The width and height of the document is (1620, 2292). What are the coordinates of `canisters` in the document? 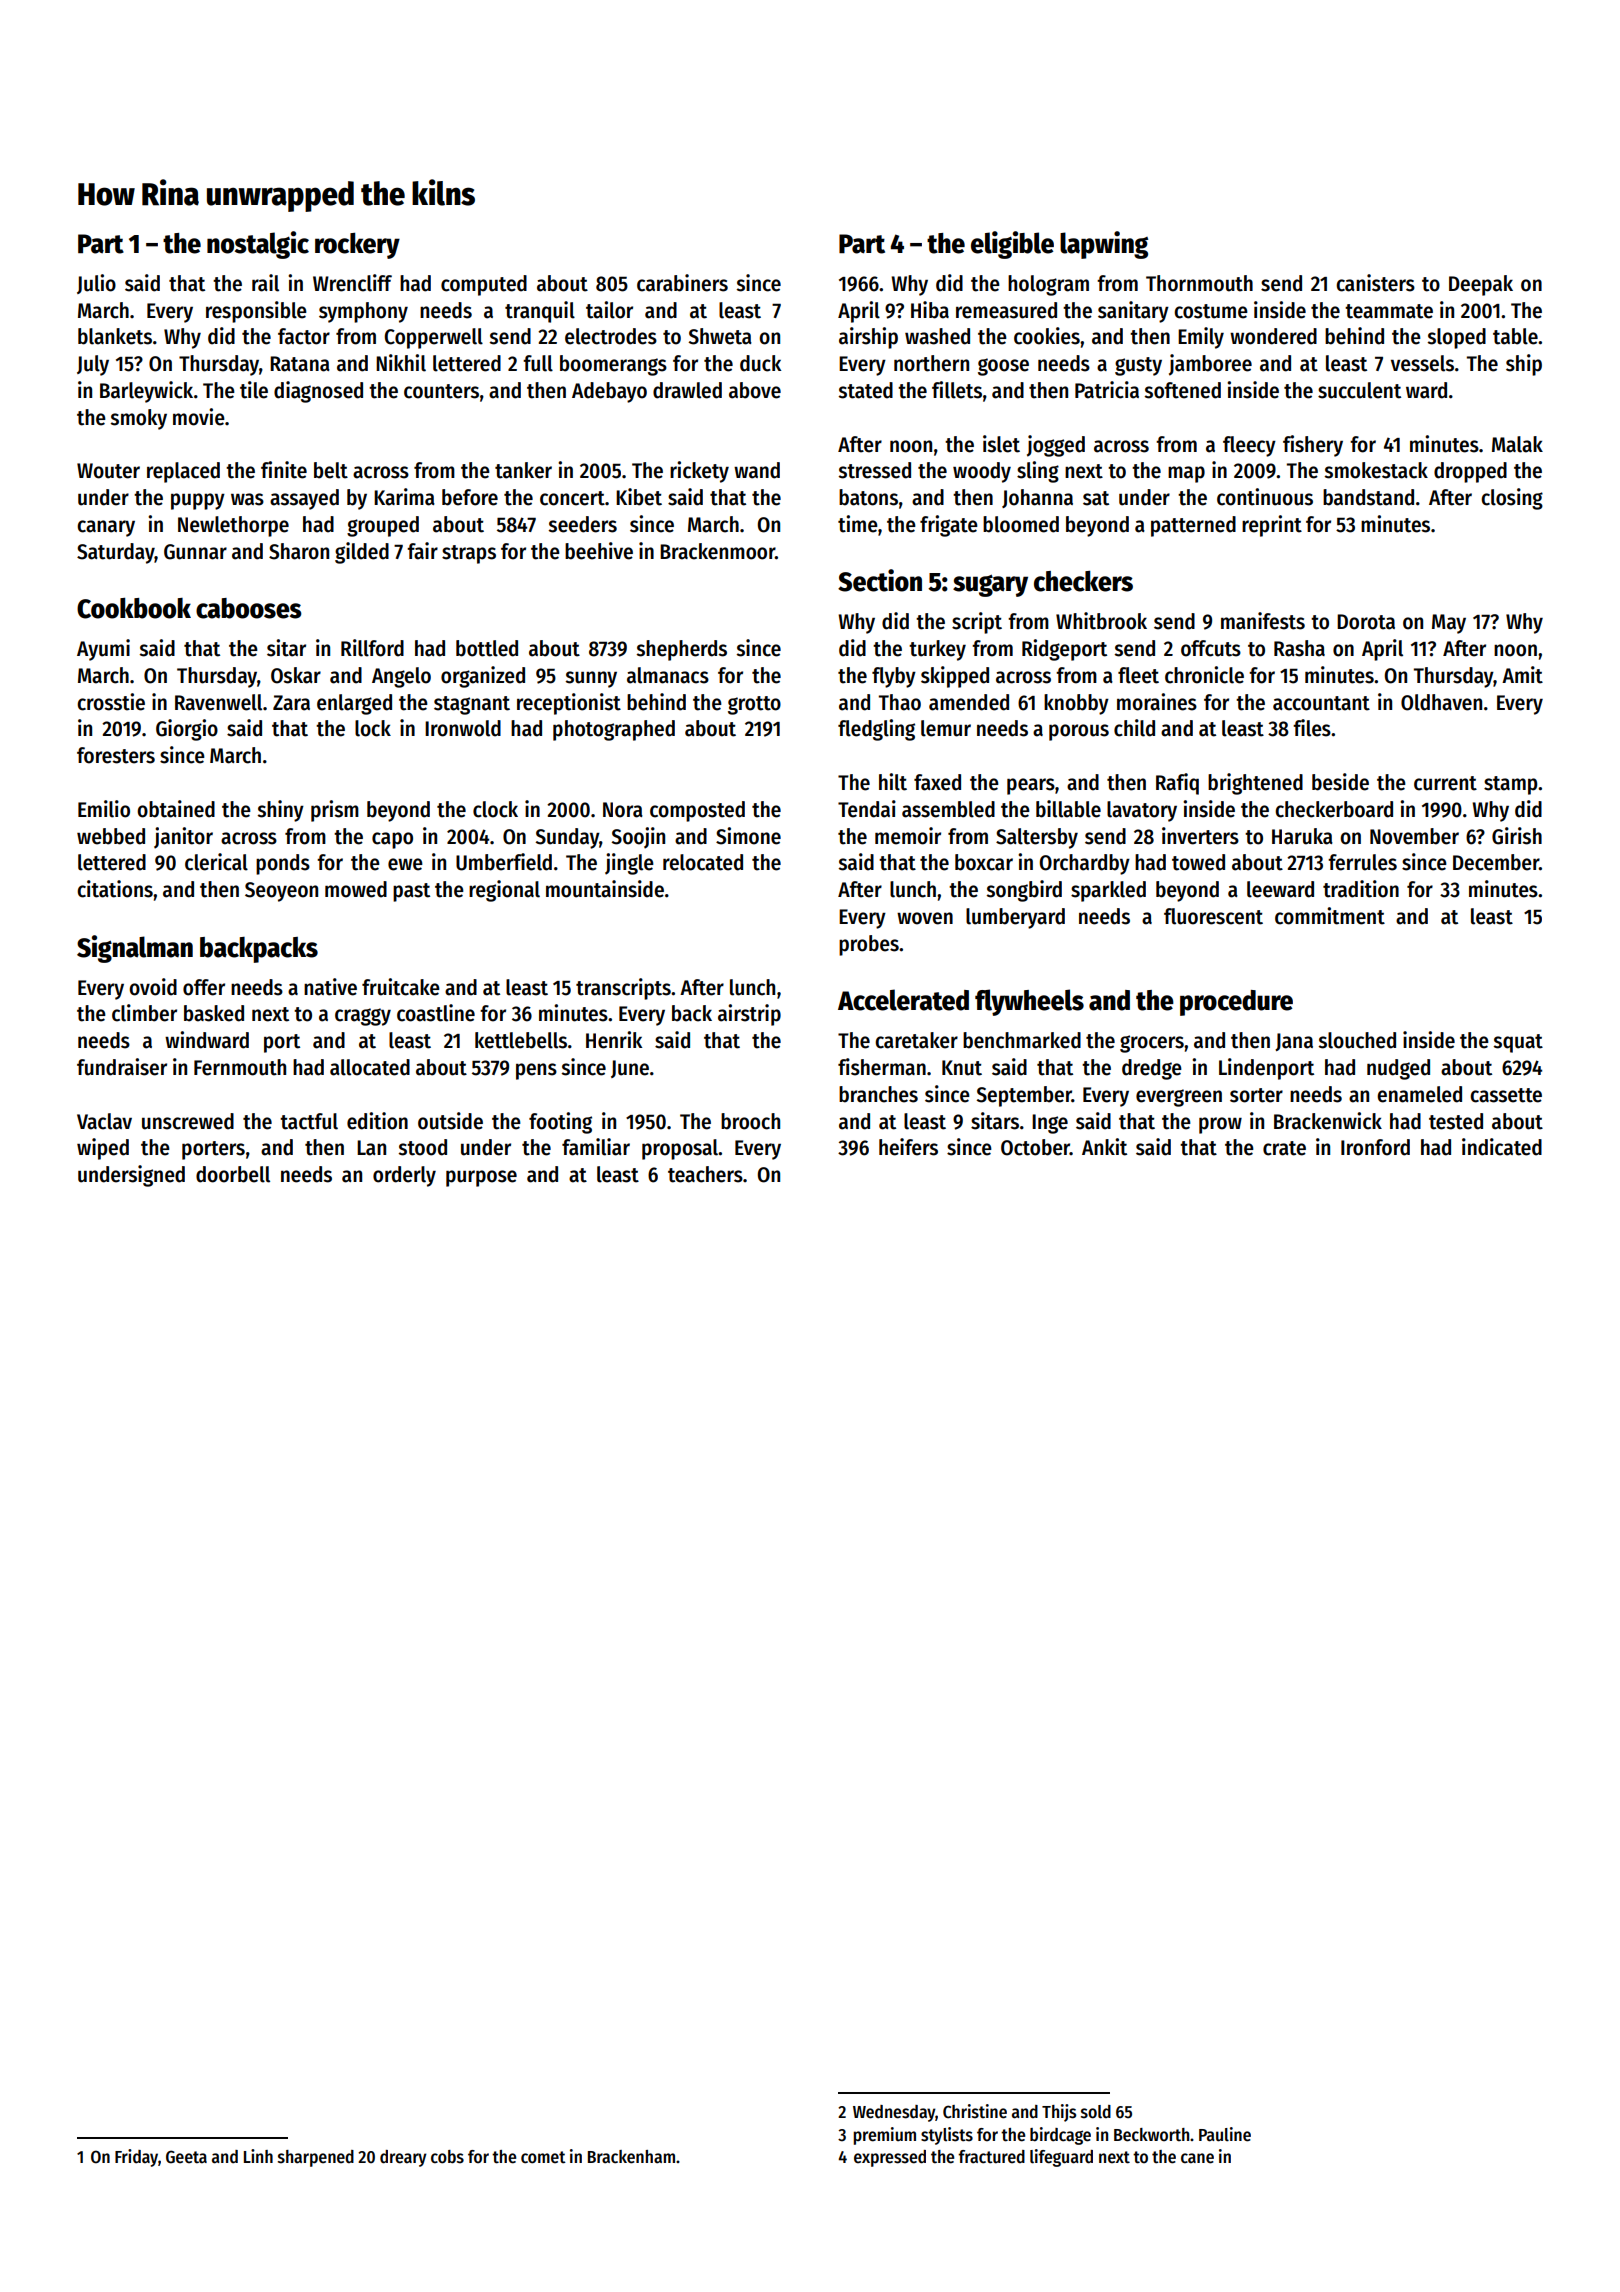 It's located at (1375, 283).
